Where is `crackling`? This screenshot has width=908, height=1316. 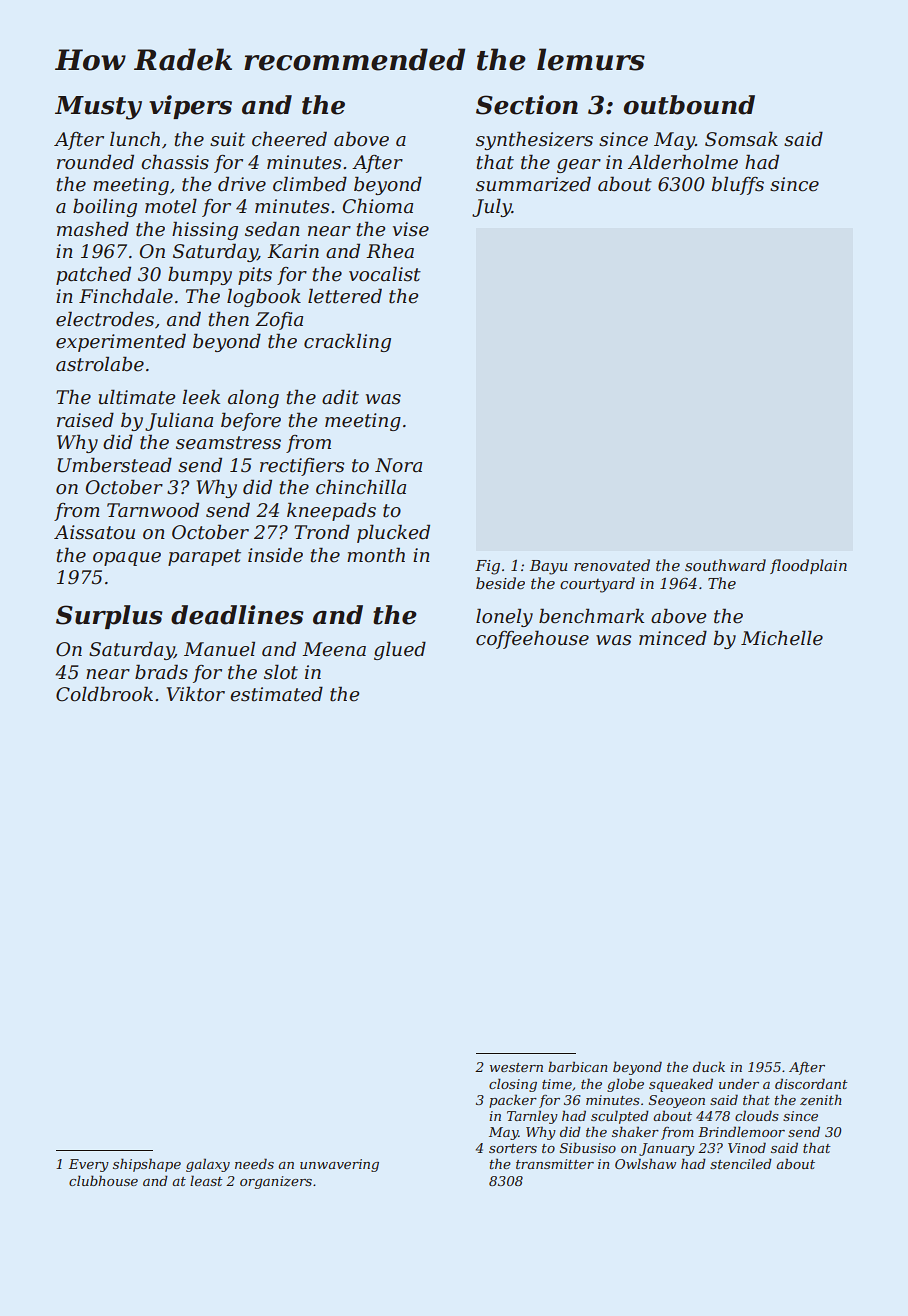 crackling is located at coordinates (347, 342).
